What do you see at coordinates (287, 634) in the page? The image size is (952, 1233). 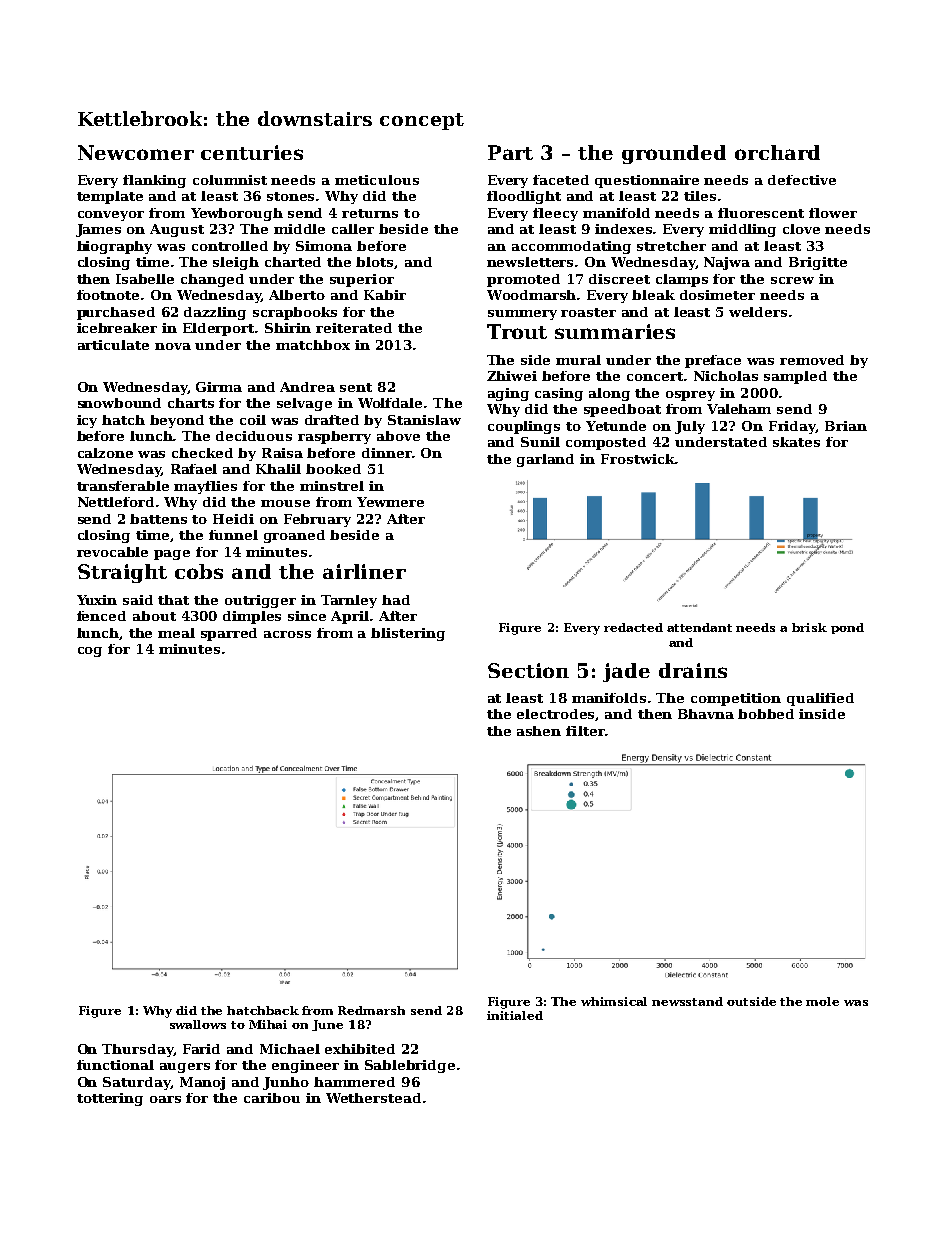 I see `across` at bounding box center [287, 634].
